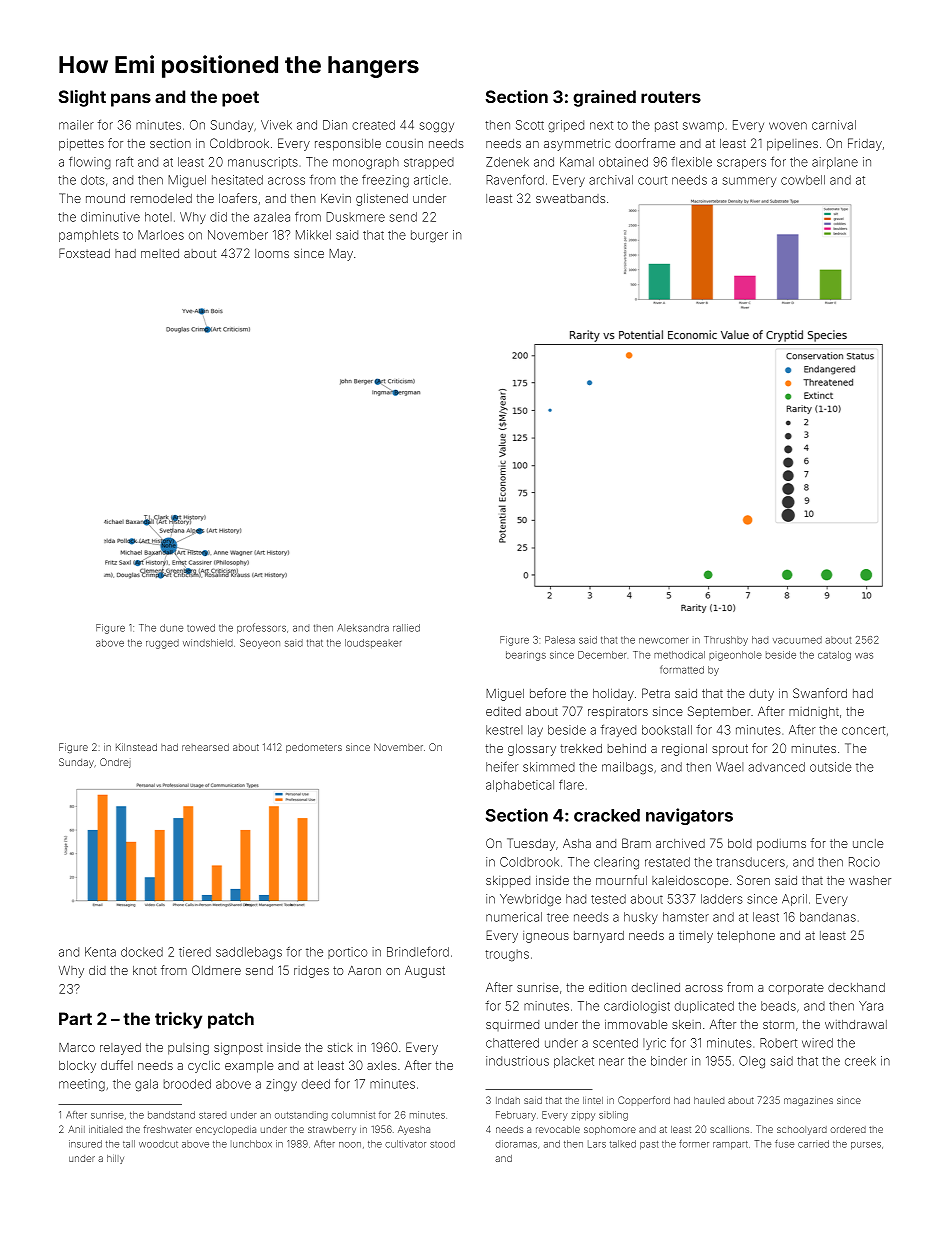 The image size is (952, 1233). Describe the element at coordinates (404, 143) in the screenshot. I see `cousin` at that location.
